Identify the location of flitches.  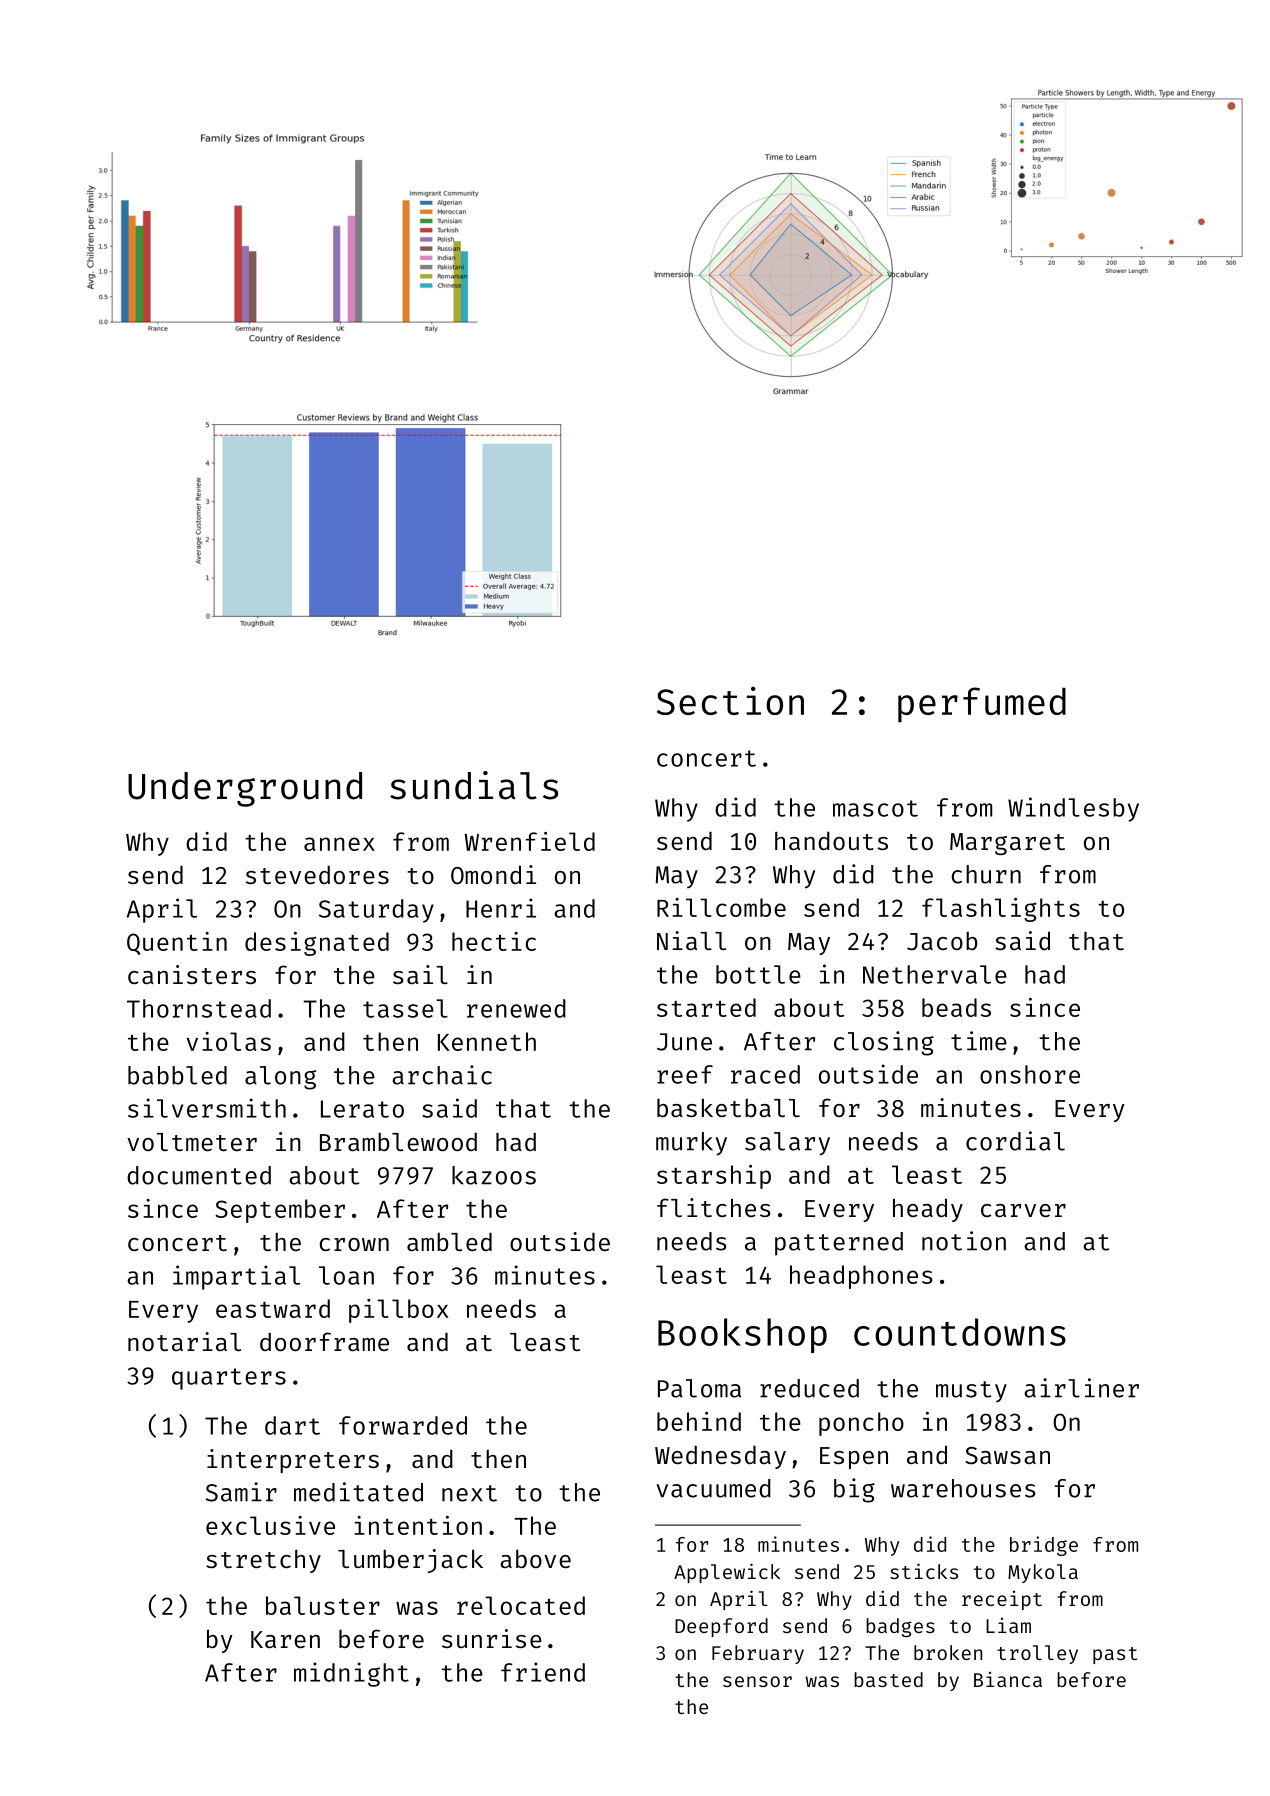
(714, 1207).
